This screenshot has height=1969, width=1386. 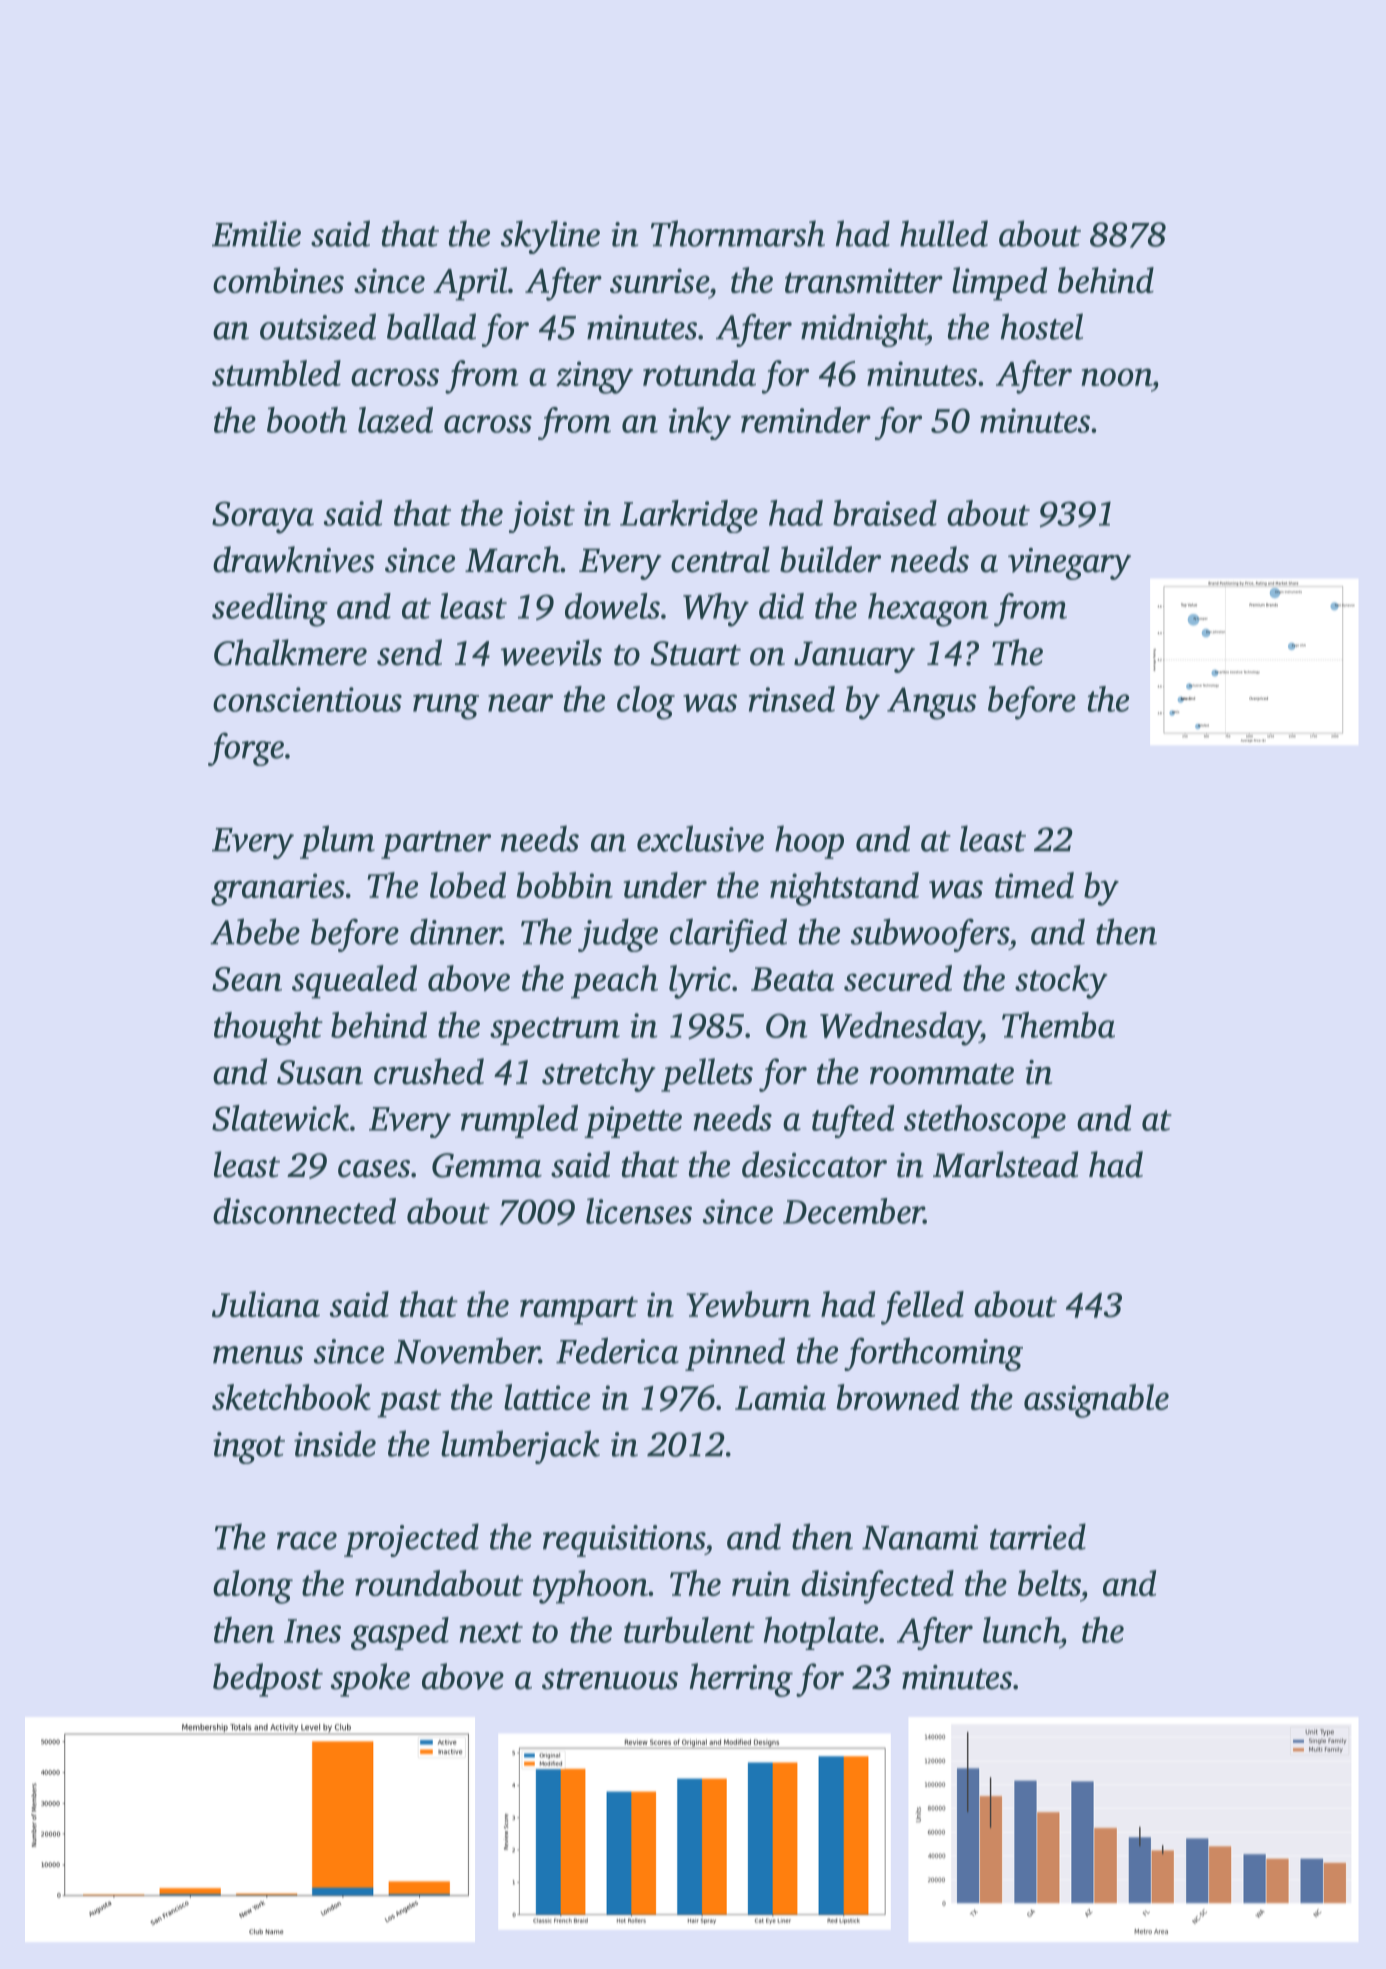 What do you see at coordinates (1069, 564) in the screenshot?
I see `vinegary` at bounding box center [1069, 564].
